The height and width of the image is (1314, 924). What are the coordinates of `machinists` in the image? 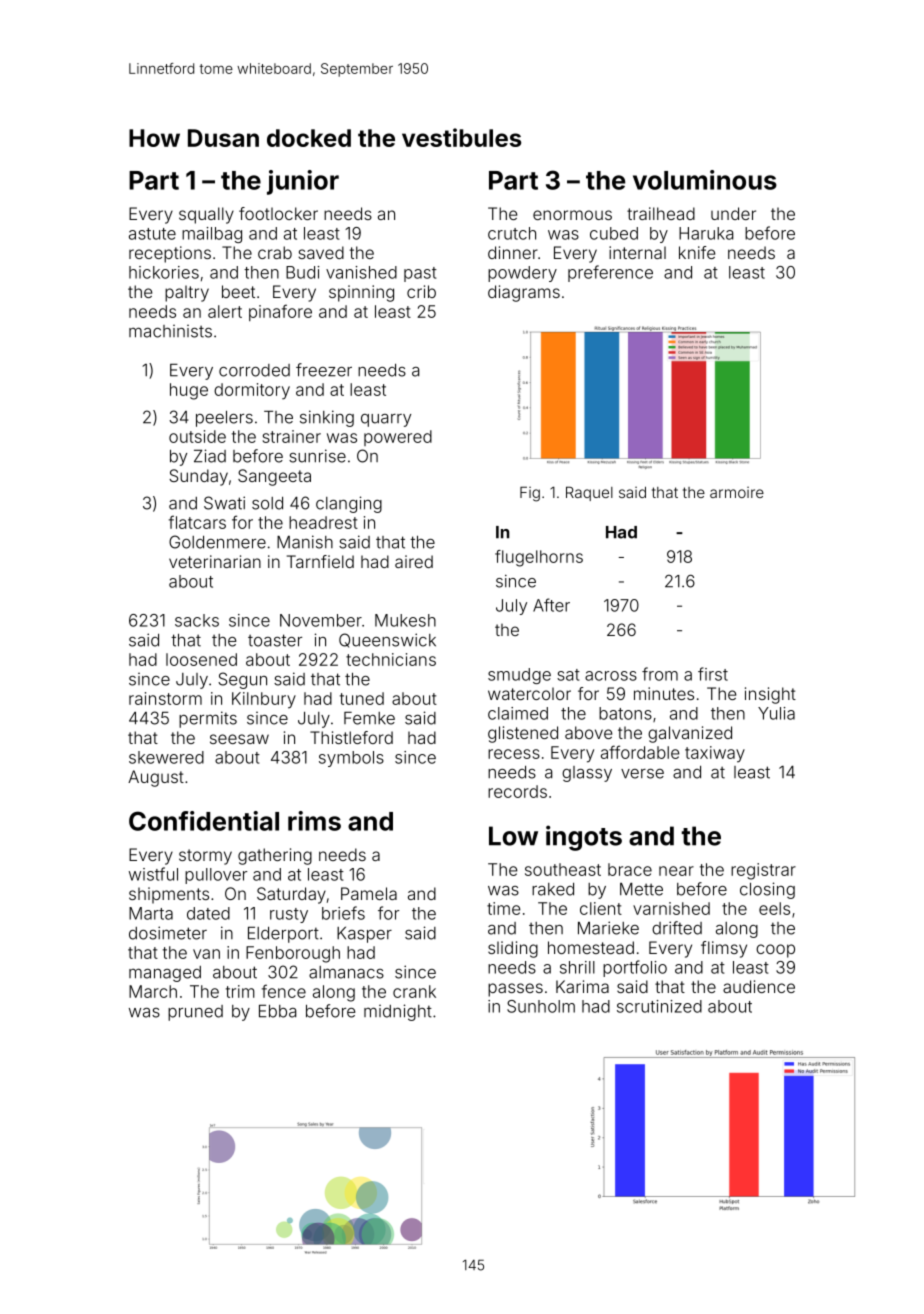 It's located at (170, 331).
